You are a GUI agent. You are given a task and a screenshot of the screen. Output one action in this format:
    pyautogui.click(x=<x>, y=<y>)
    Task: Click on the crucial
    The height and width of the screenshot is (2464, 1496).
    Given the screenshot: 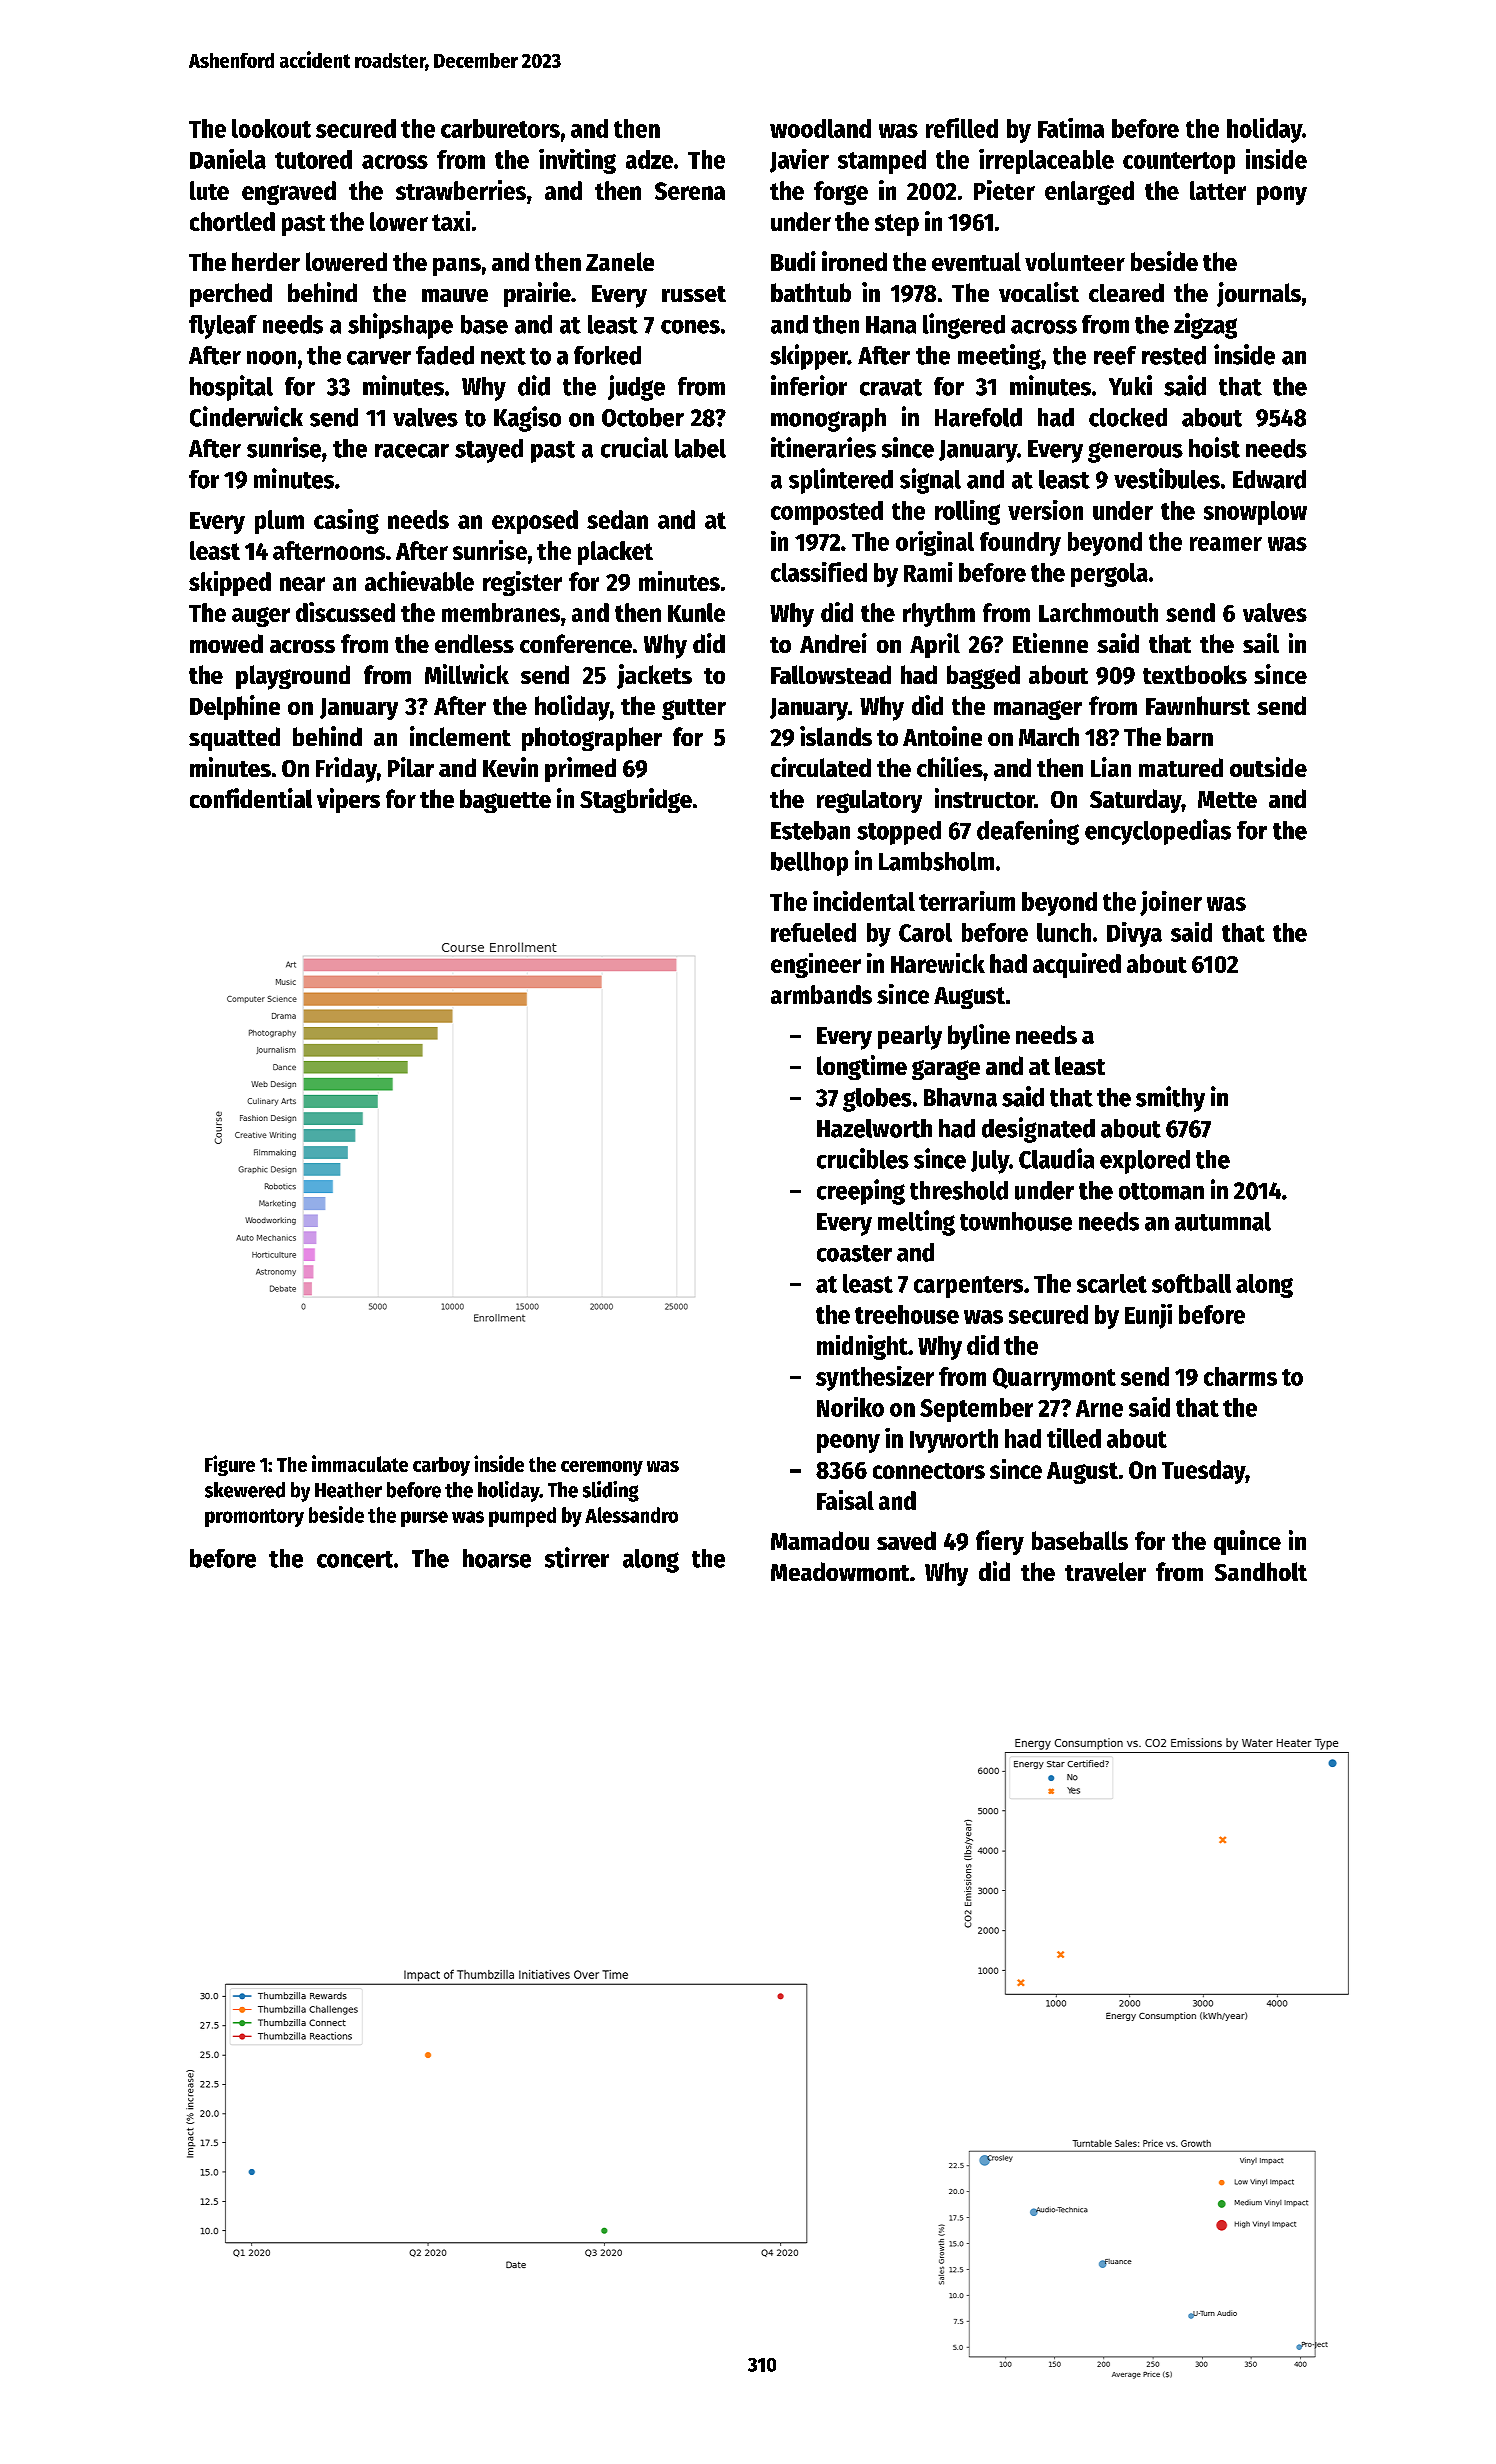 What is the action you would take?
    pyautogui.click(x=634, y=447)
